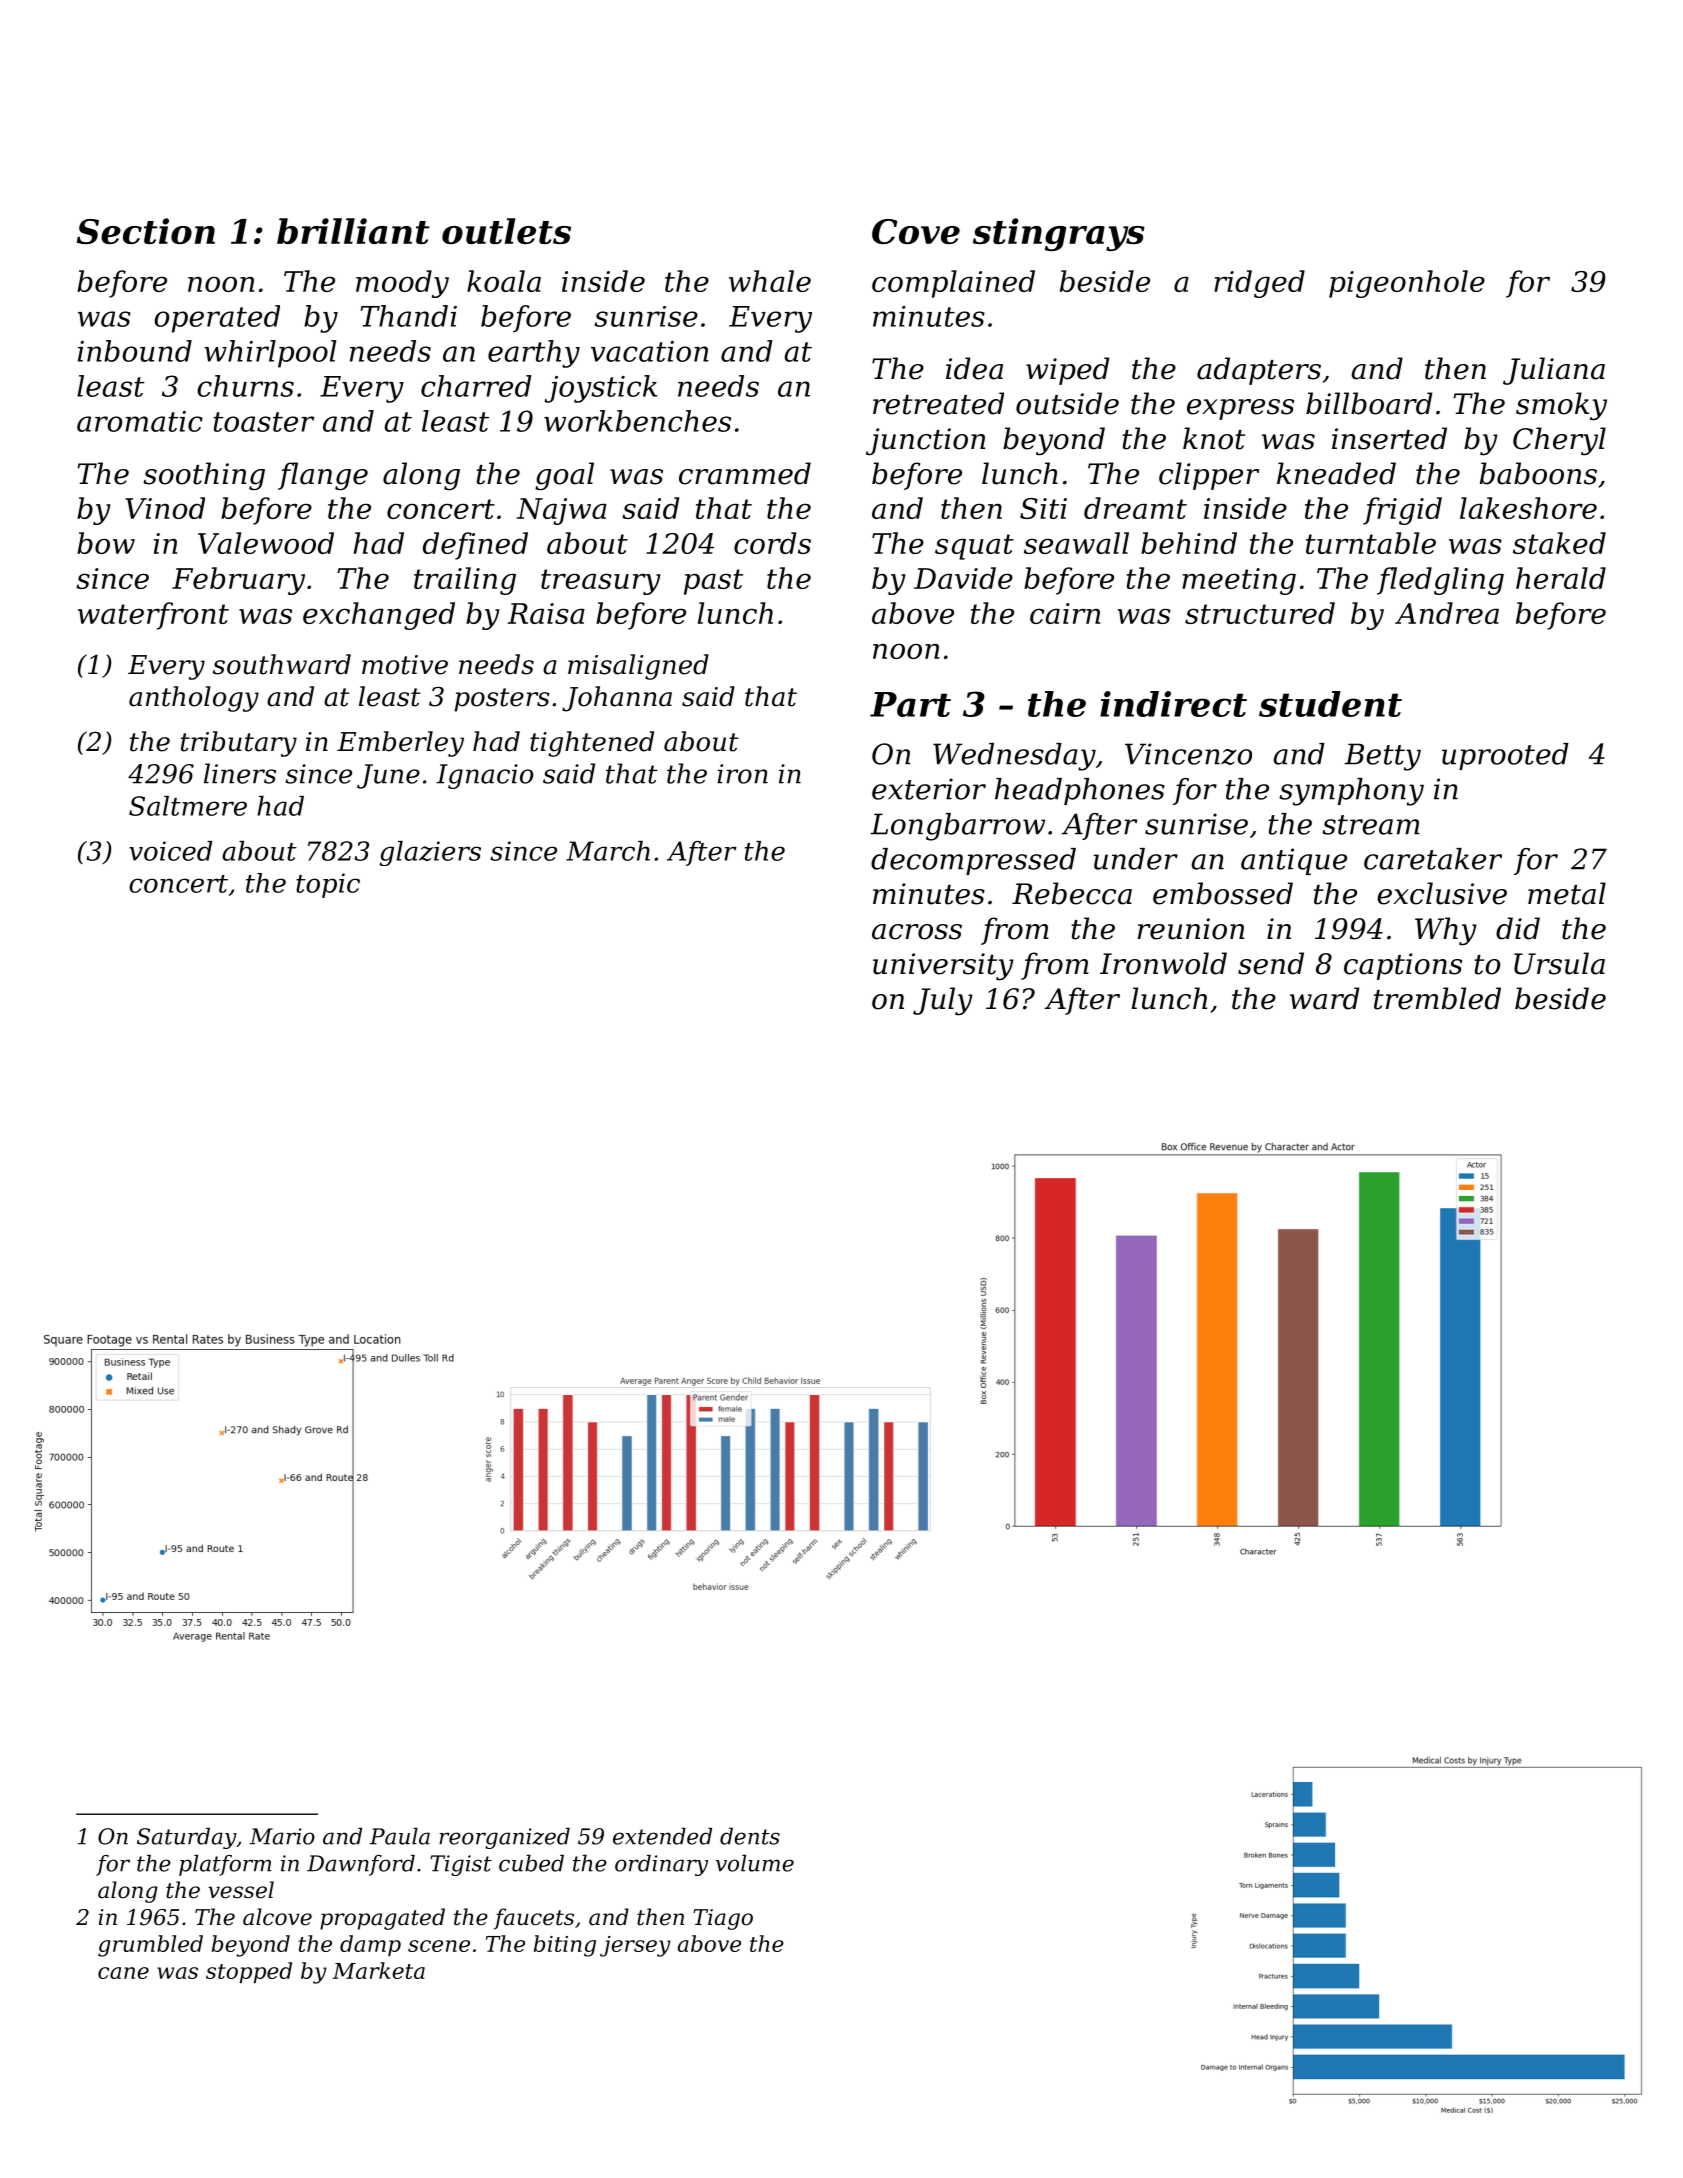 This image has width=1683, height=2178. What do you see at coordinates (755, 1863) in the image?
I see `volume` at bounding box center [755, 1863].
